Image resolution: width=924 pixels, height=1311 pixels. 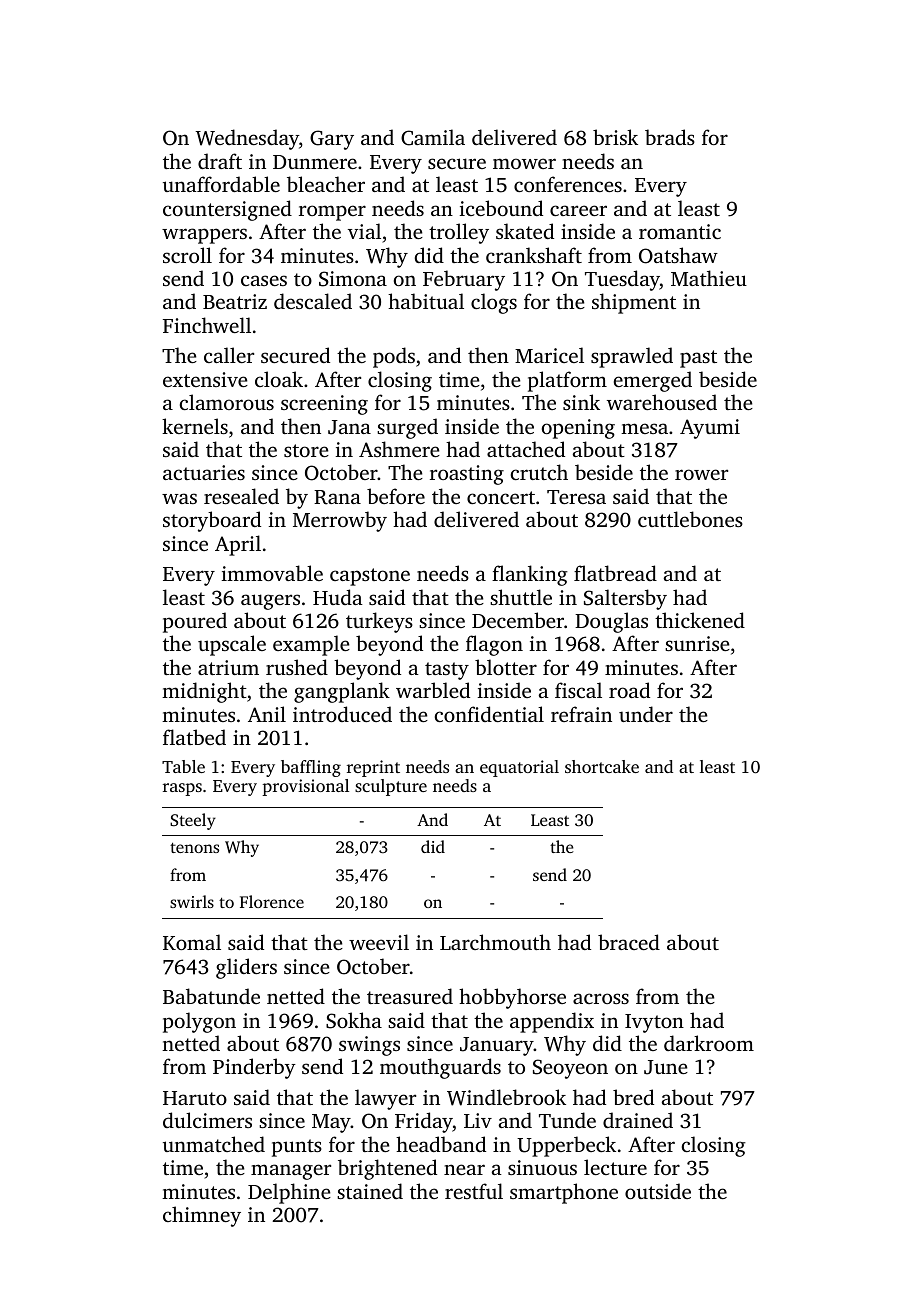 What do you see at coordinates (670, 137) in the screenshot?
I see `brads` at bounding box center [670, 137].
